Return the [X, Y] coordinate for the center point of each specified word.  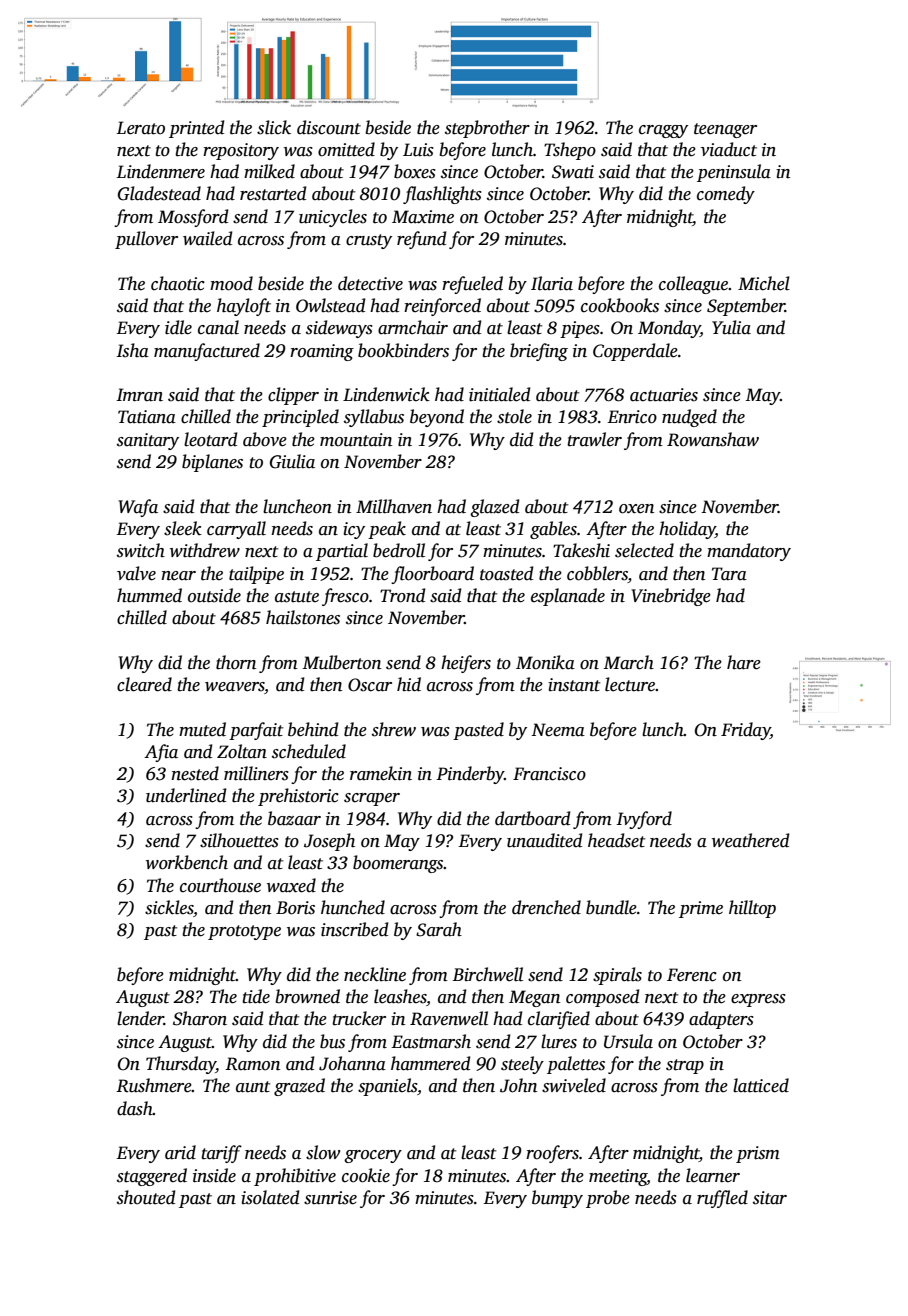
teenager [725, 130]
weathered [750, 840]
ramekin [381, 773]
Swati [573, 172]
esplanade [568, 597]
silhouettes [239, 840]
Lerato [140, 128]
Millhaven [394, 506]
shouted [146, 1197]
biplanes [212, 463]
